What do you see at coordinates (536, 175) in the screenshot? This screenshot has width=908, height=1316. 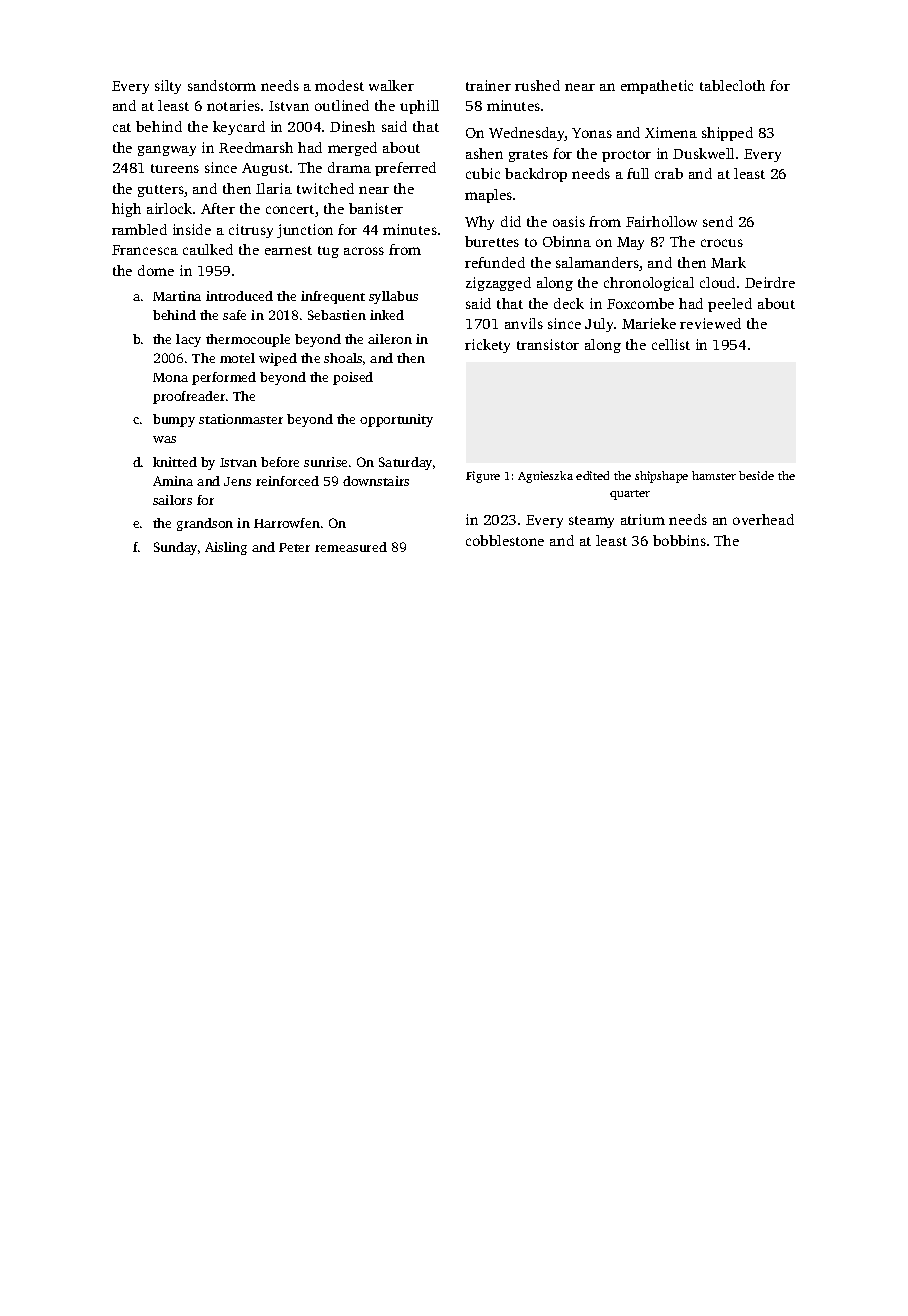 I see `backdrop` at bounding box center [536, 175].
